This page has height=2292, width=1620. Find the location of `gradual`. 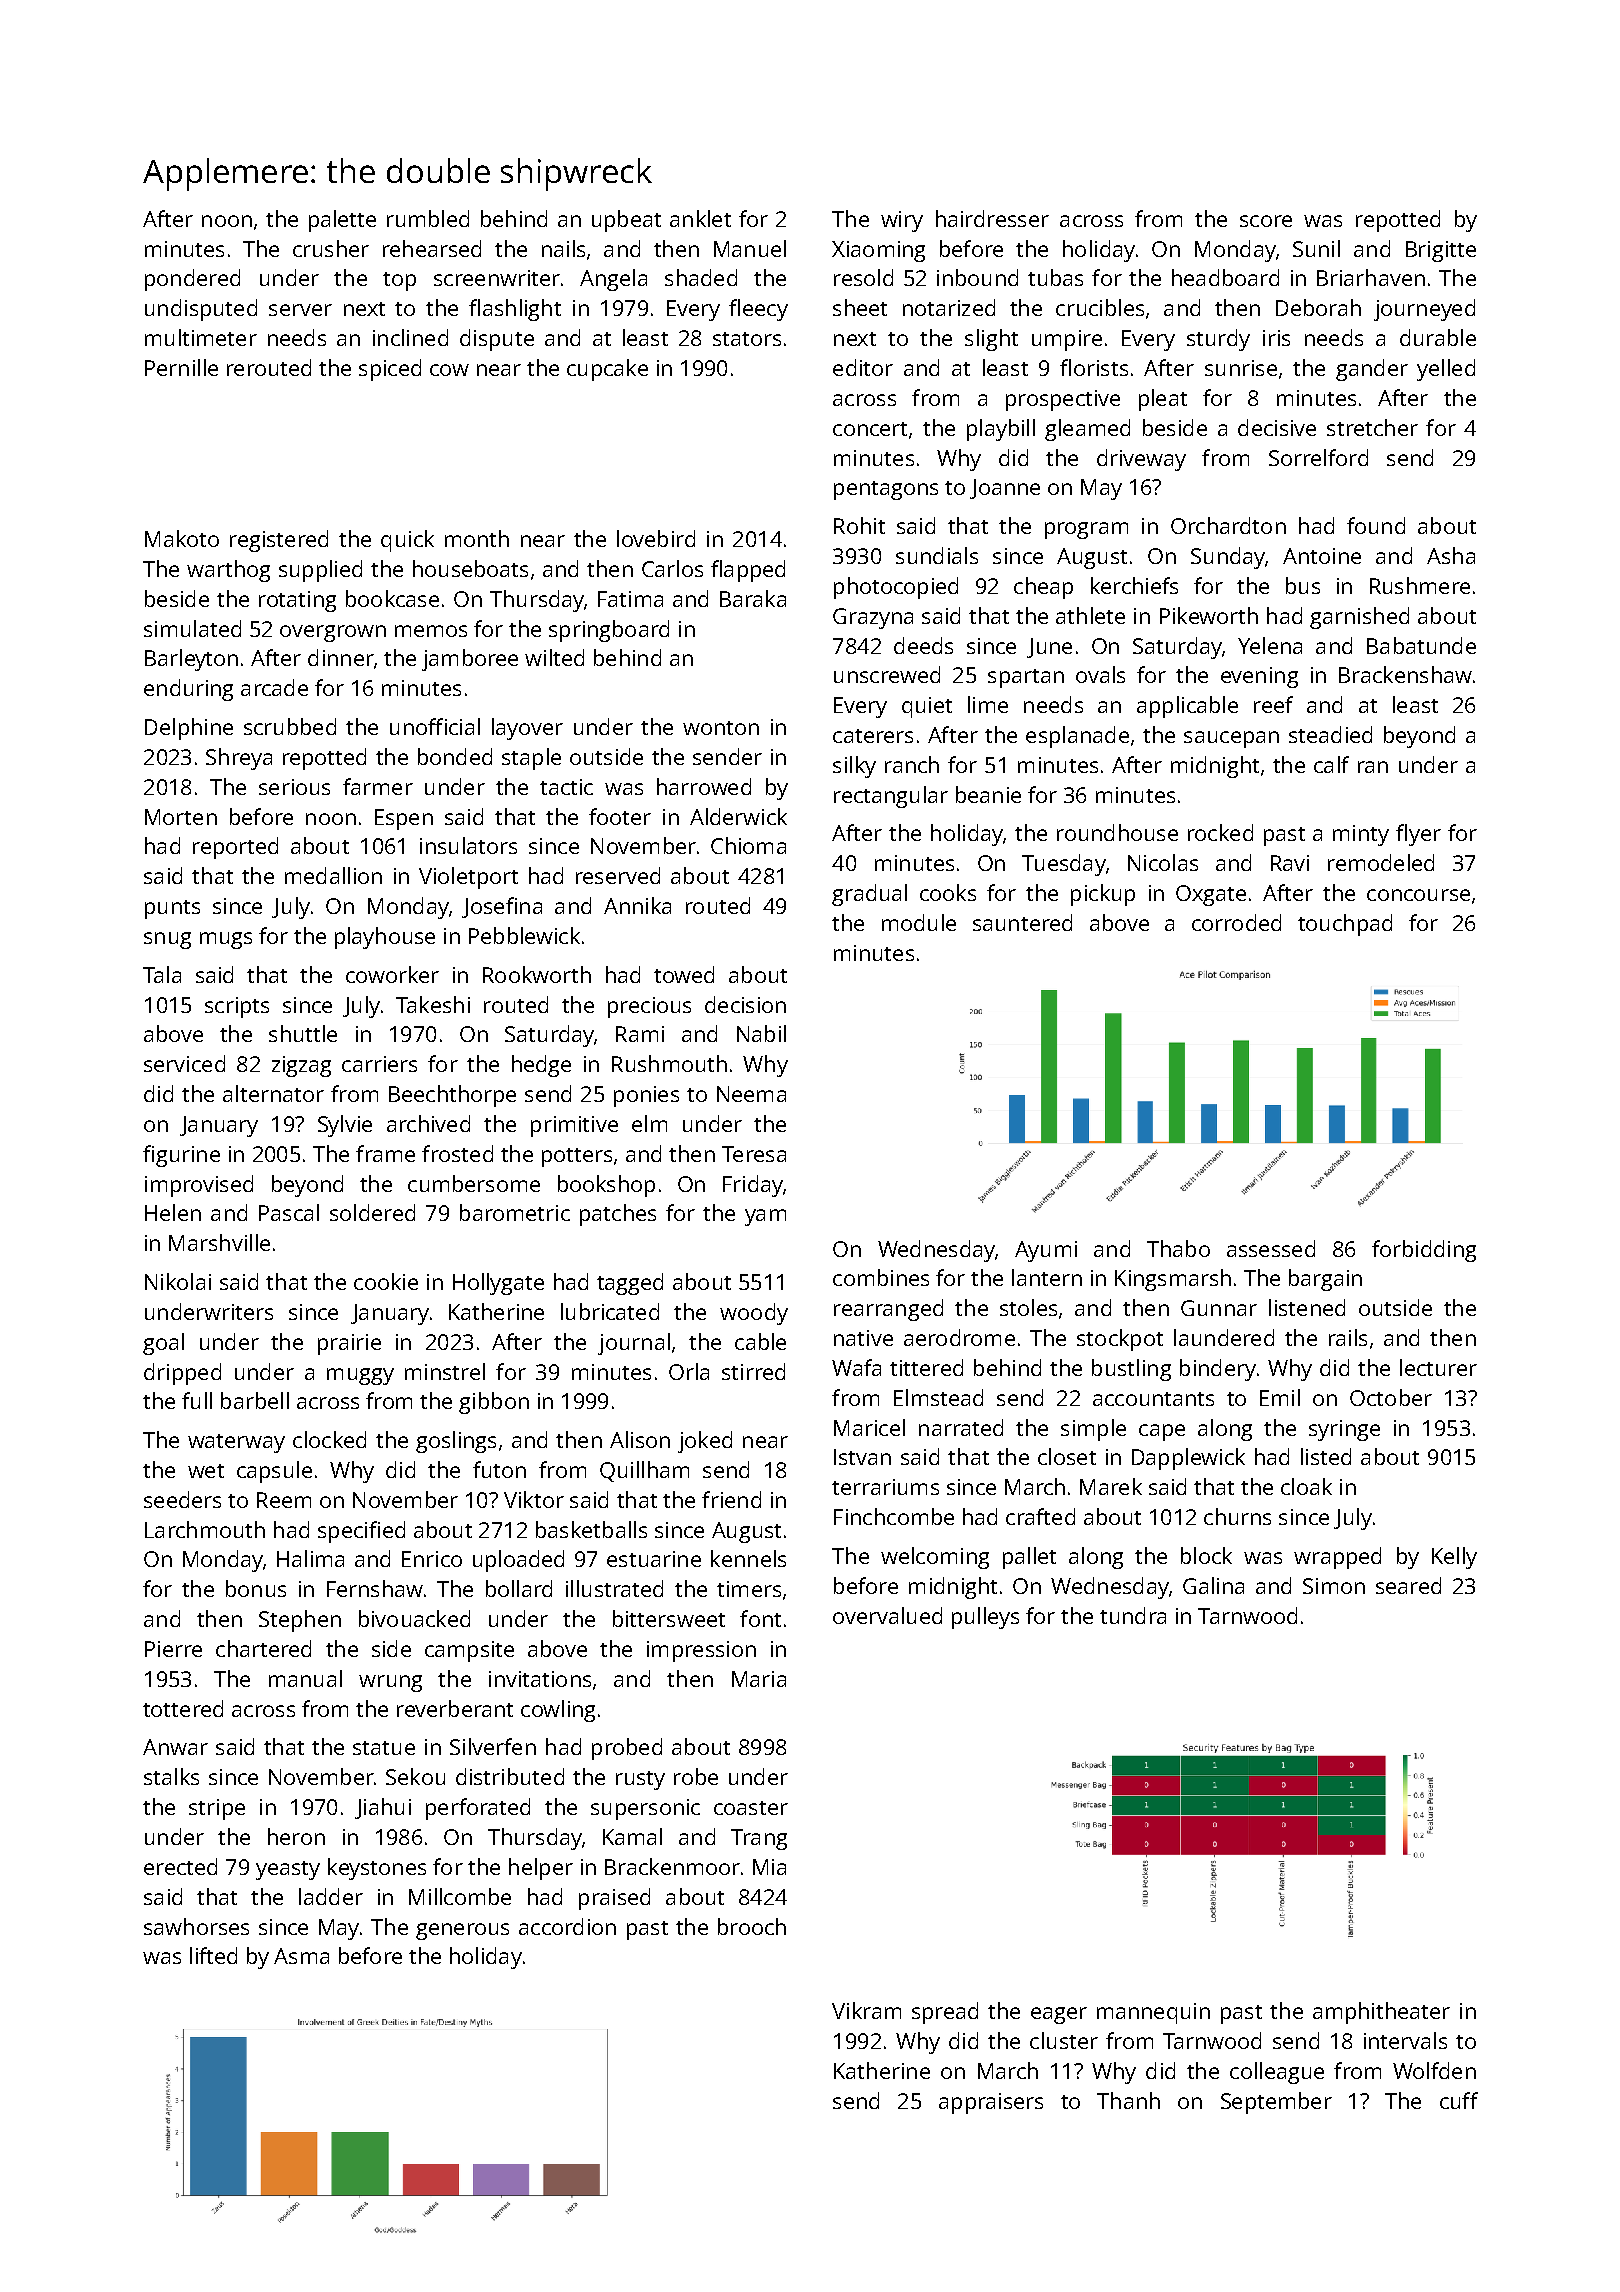

gradual is located at coordinates (869, 895).
